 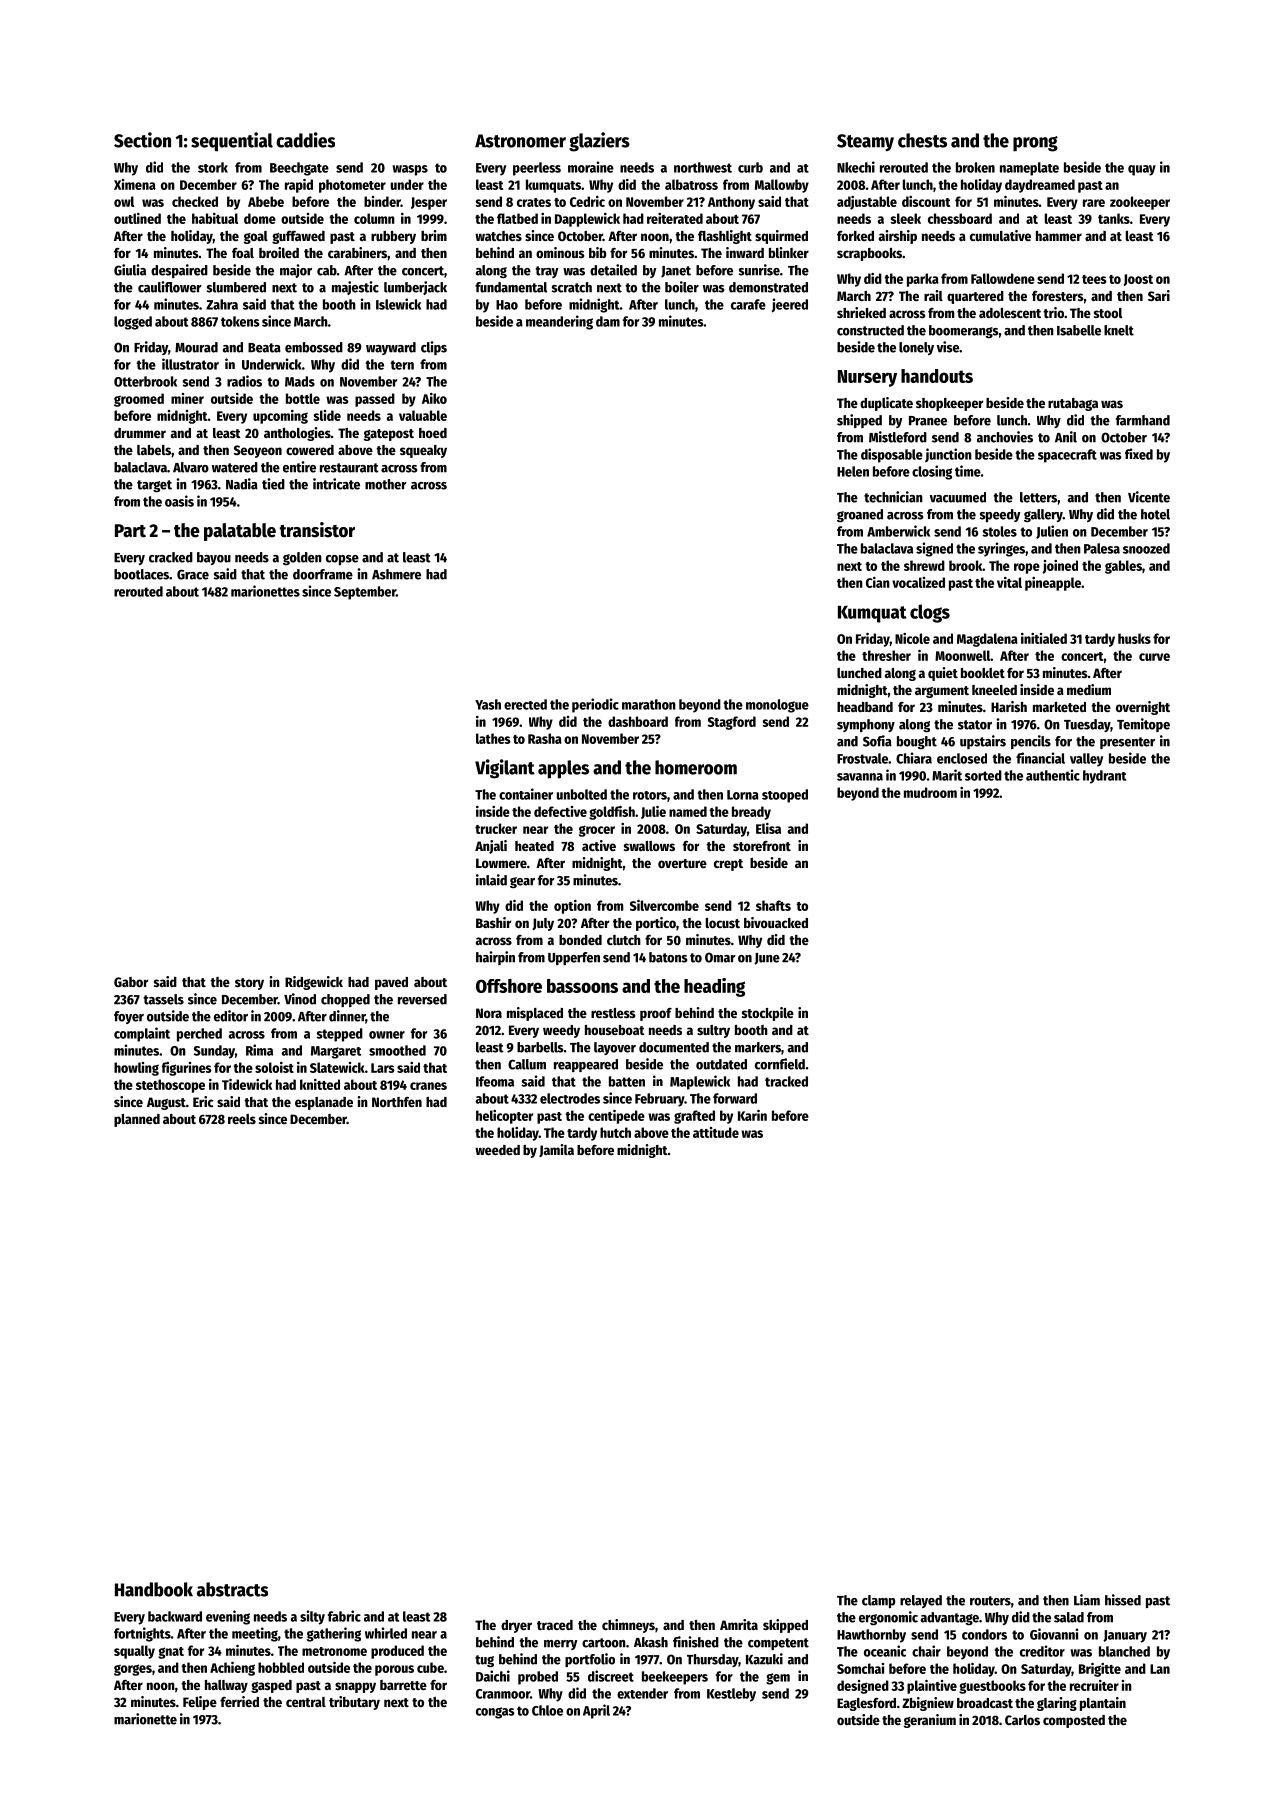 I want to click on hoed, so click(x=433, y=433).
